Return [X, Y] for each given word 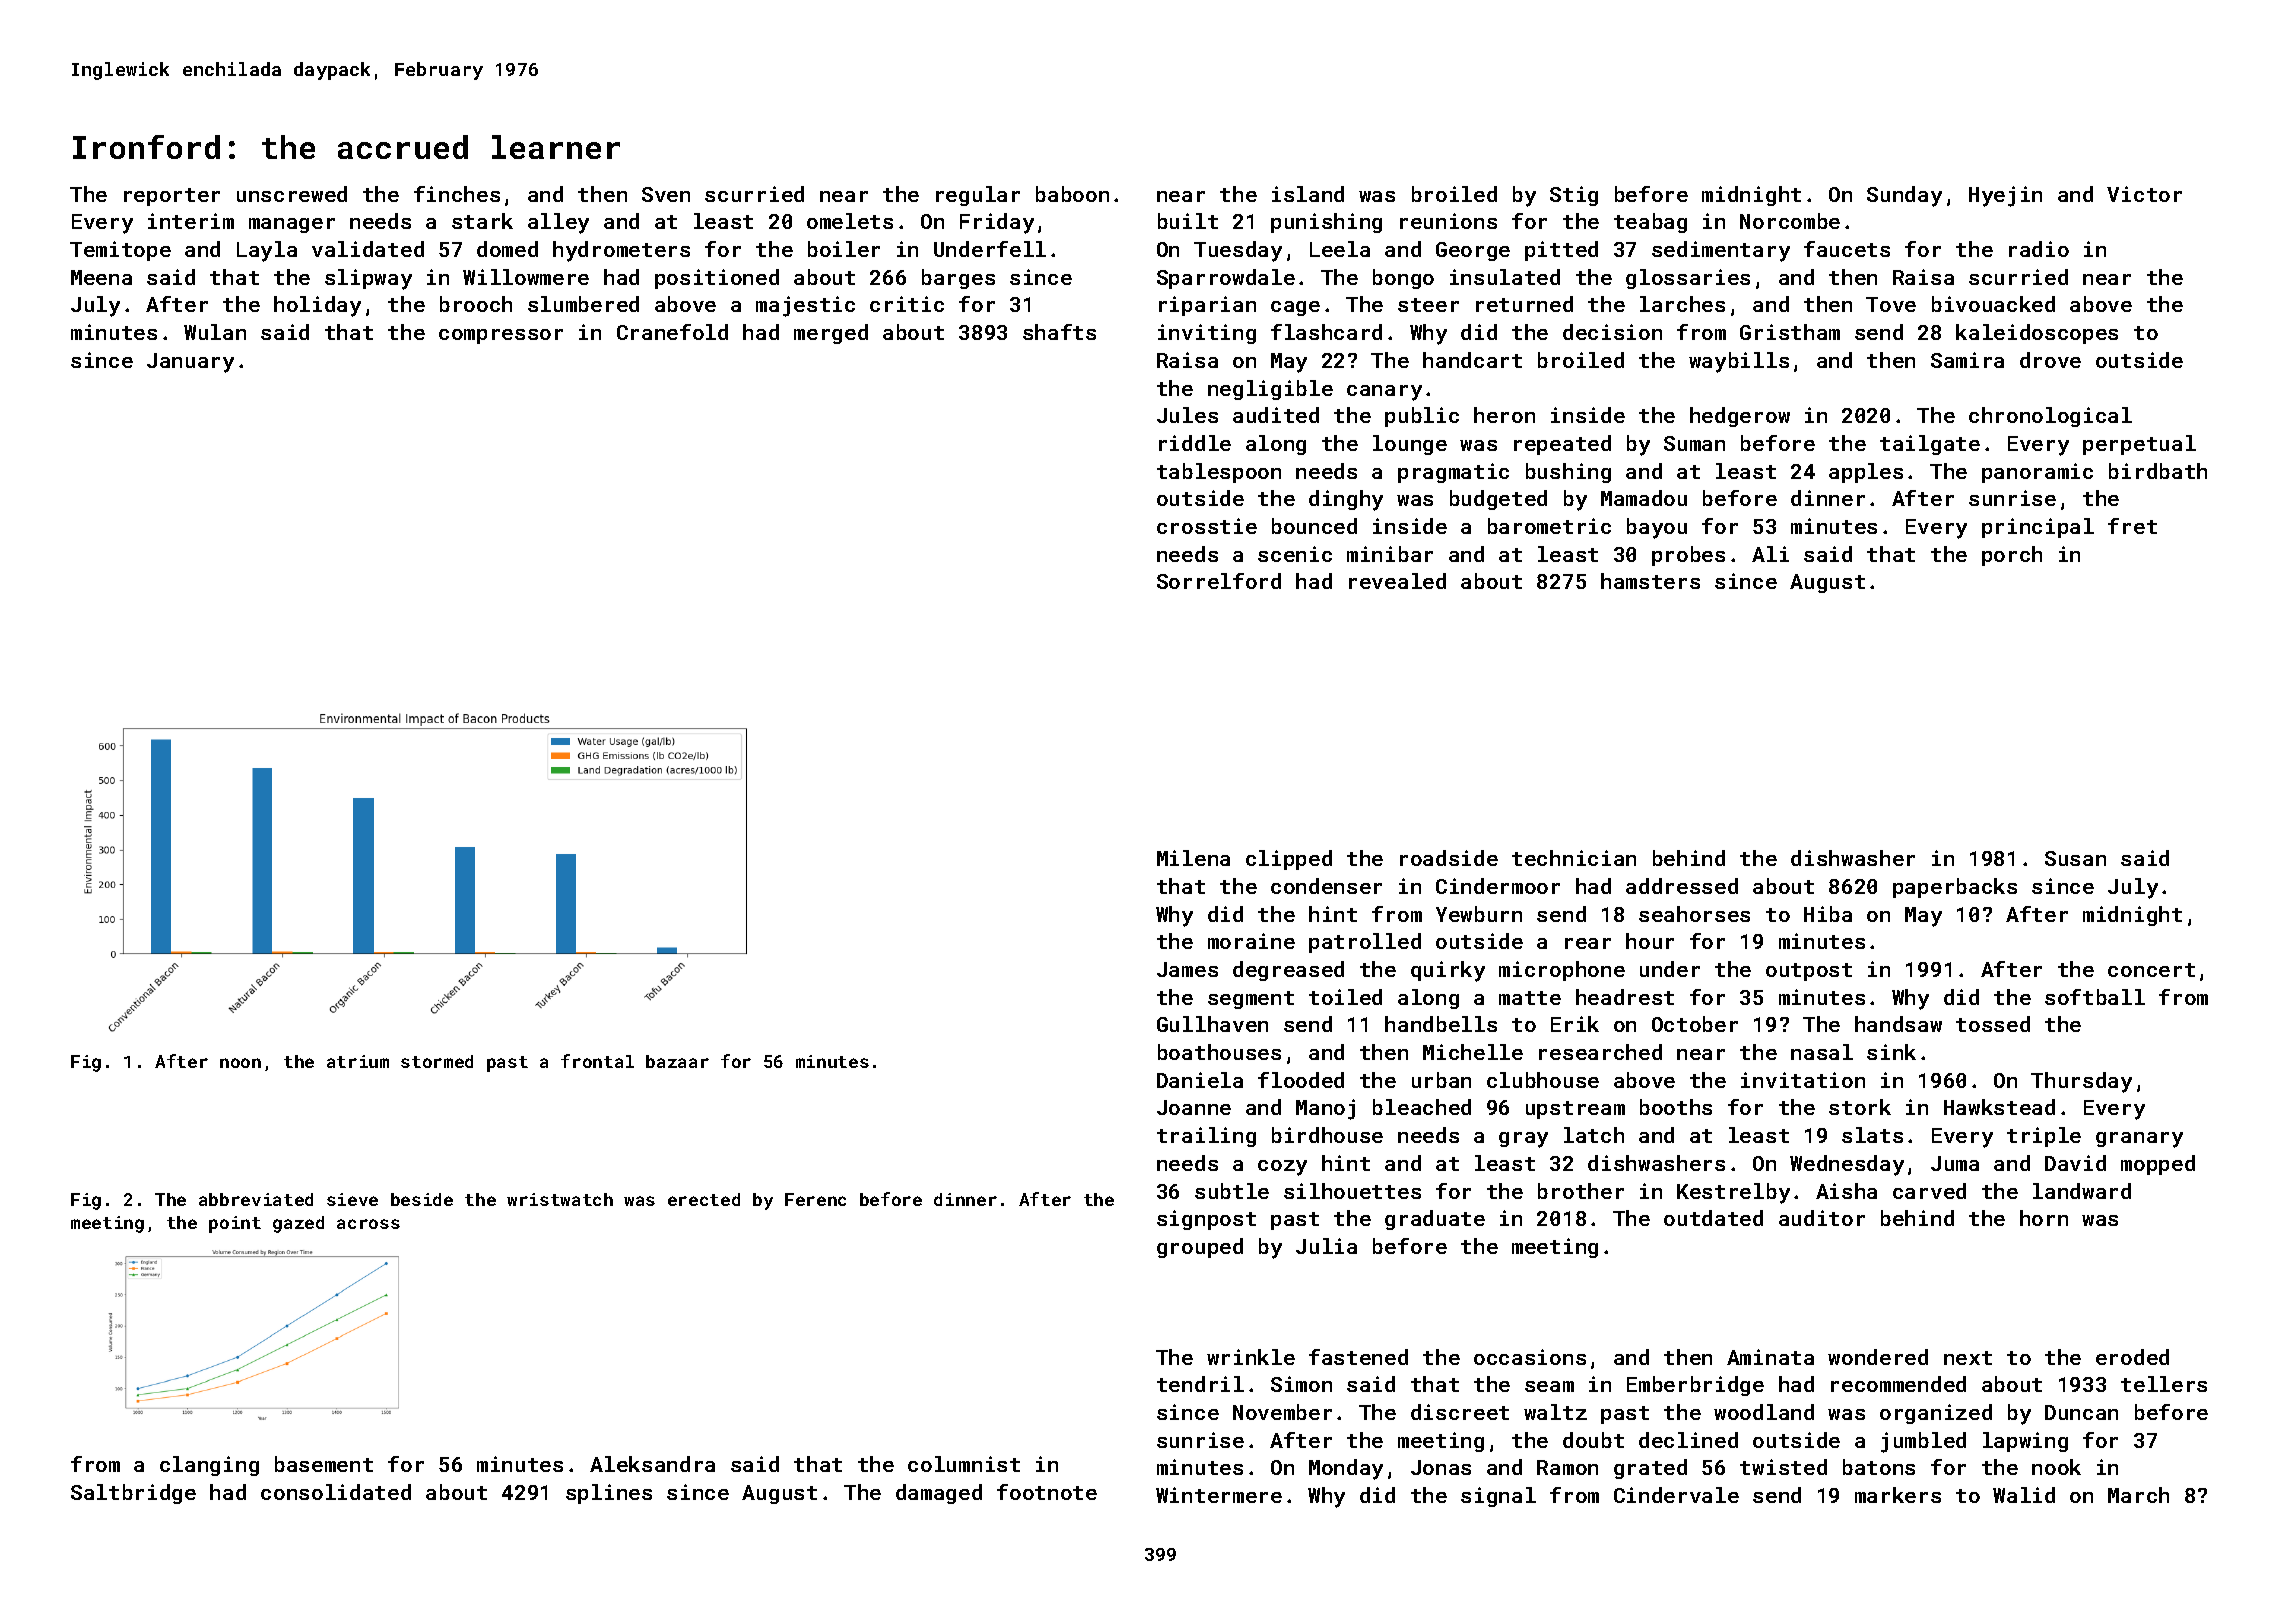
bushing [1568, 473]
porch [2012, 556]
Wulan [215, 332]
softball [2095, 997]
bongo [1403, 279]
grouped [1200, 1248]
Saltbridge [133, 1494]
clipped [1289, 860]
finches [457, 194]
